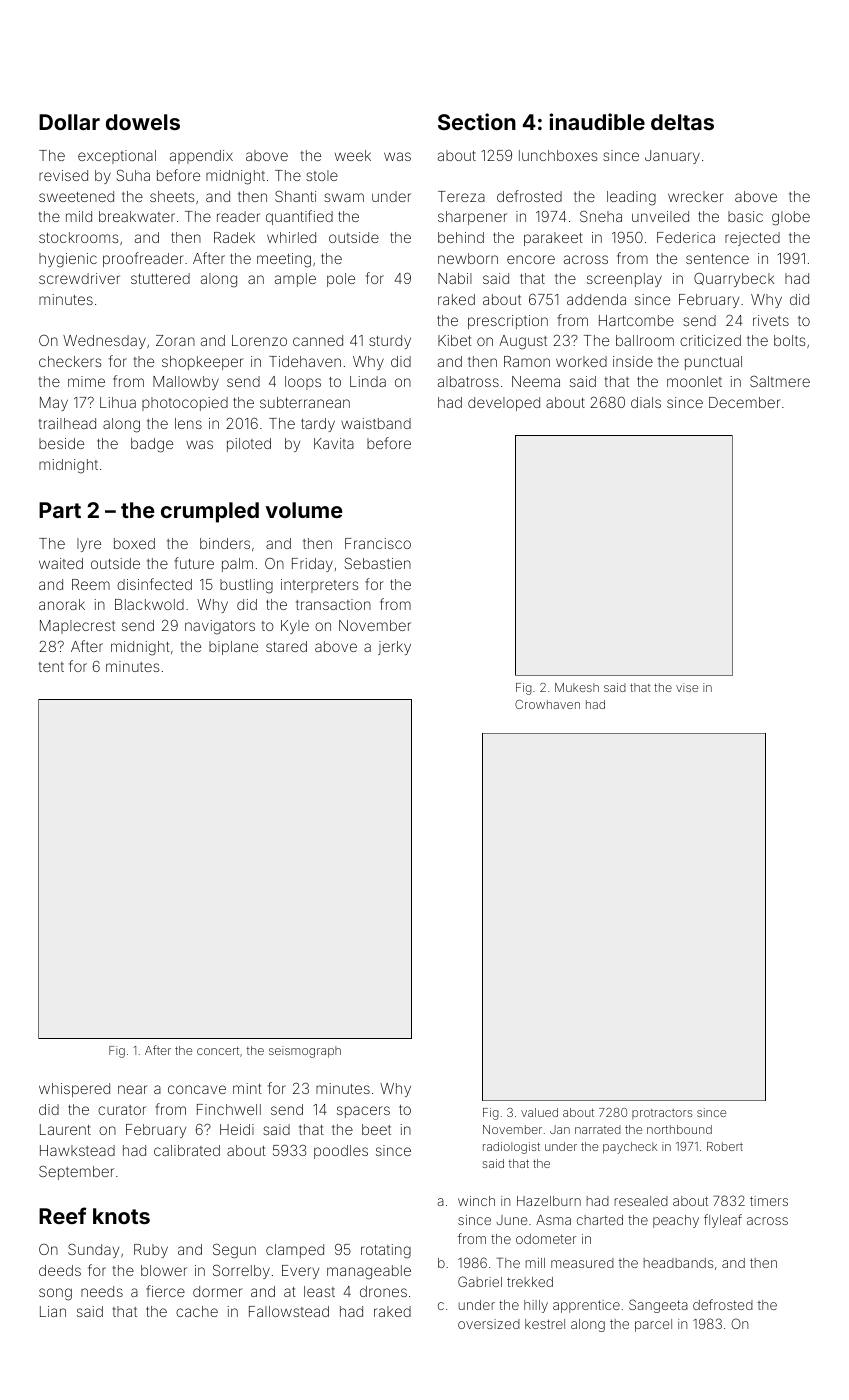 This image has height=1400, width=849. I want to click on Reem, so click(91, 584).
